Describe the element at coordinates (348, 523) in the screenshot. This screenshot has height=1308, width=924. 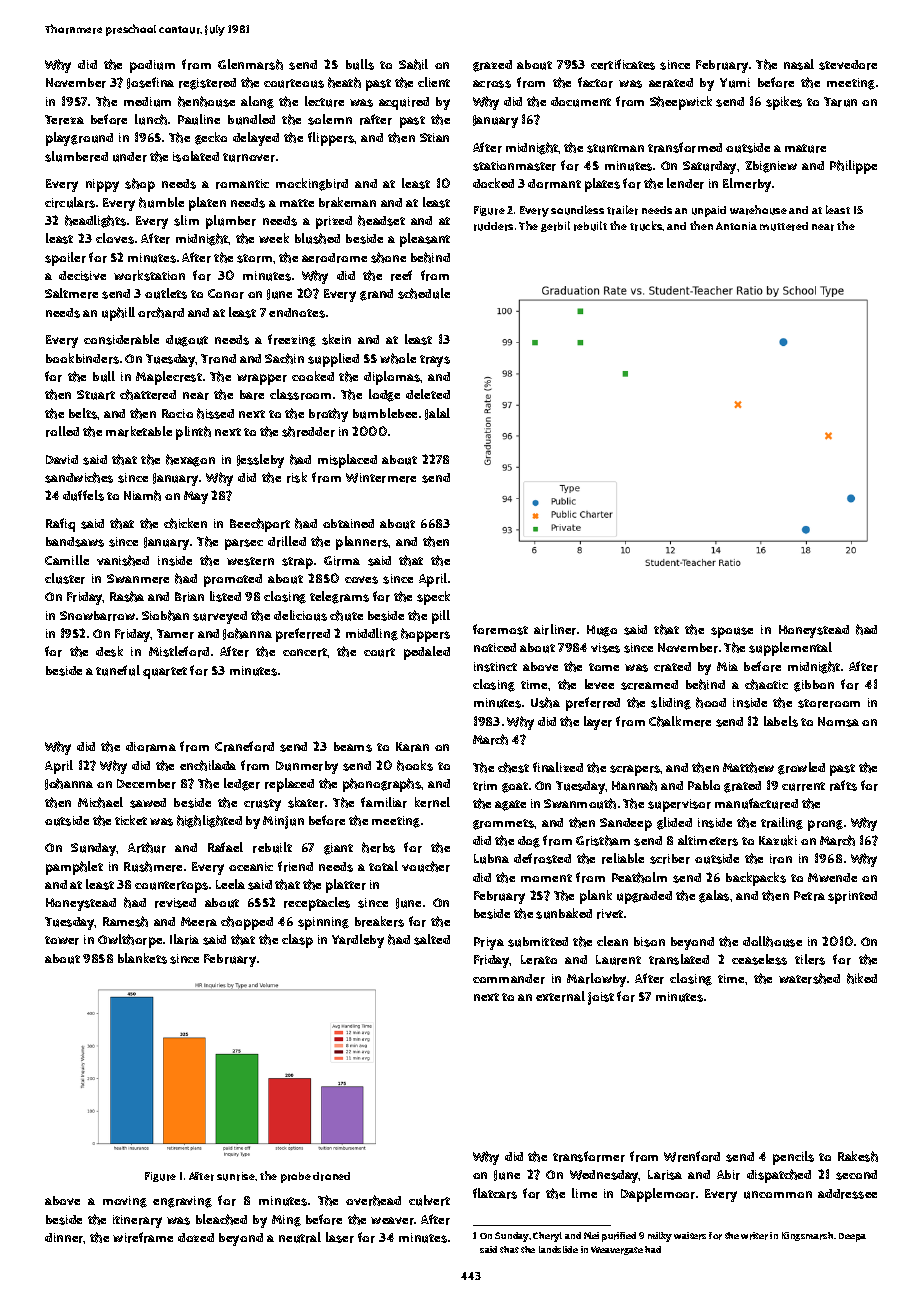
I see `obtained` at that location.
